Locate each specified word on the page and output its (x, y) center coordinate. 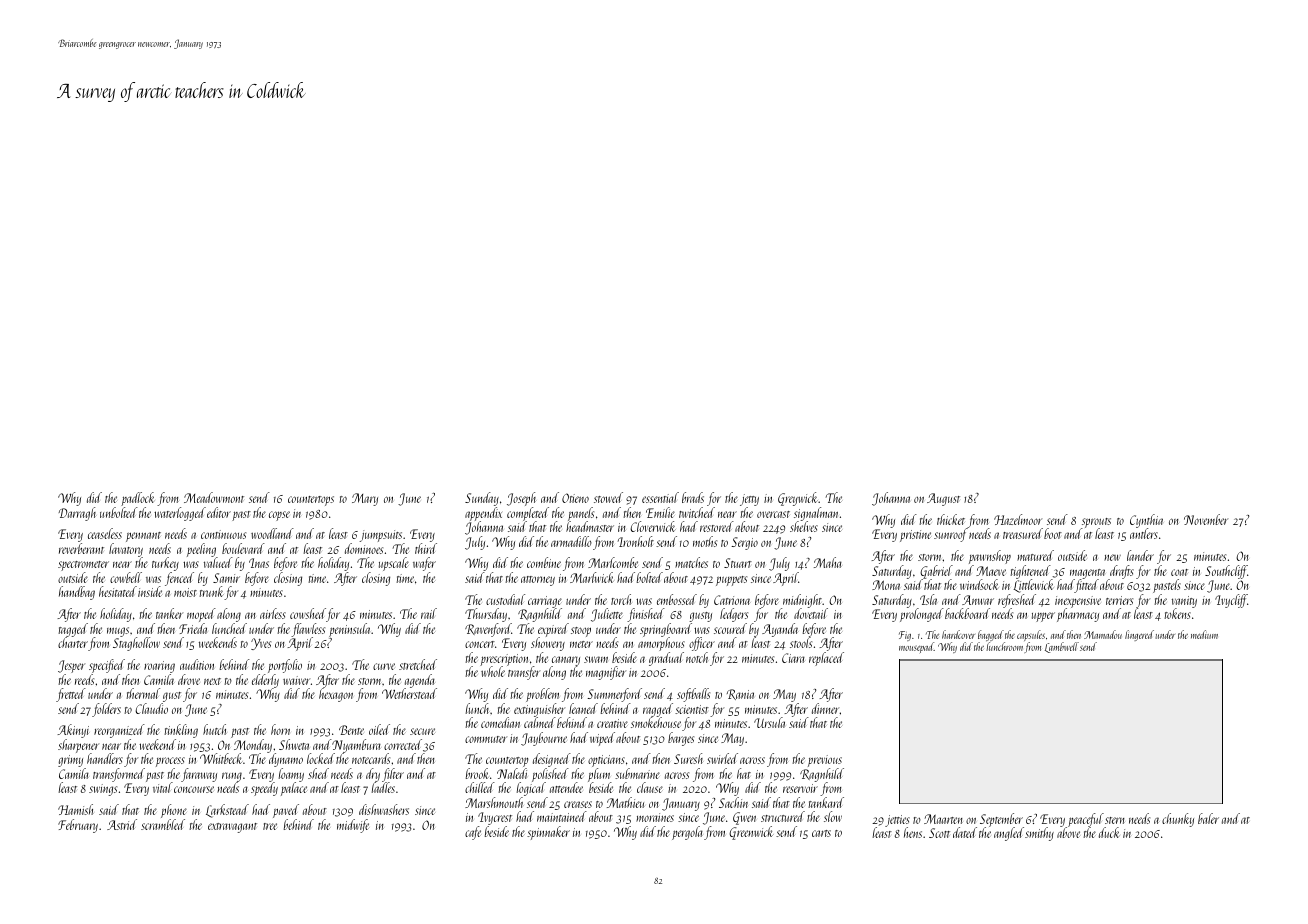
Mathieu (626, 802)
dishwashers (384, 809)
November (1206, 519)
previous (825, 761)
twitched (697, 512)
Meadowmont (214, 497)
